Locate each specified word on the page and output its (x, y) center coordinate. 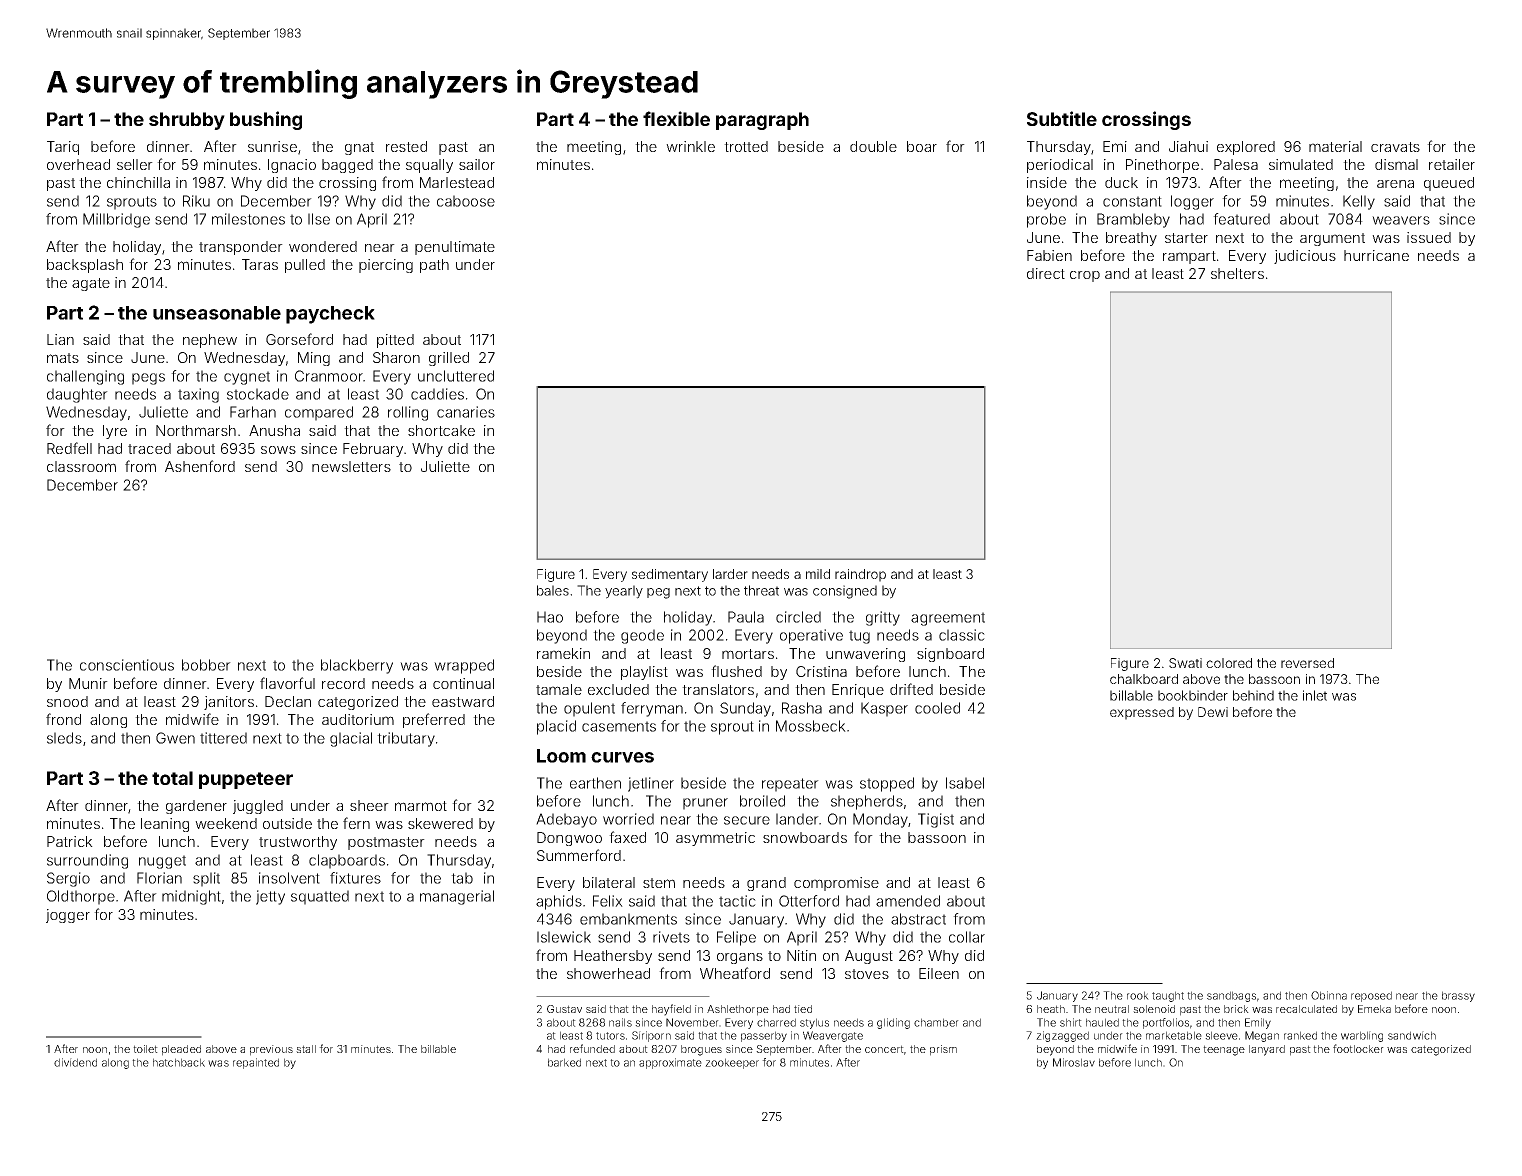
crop (1085, 276)
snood (67, 701)
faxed (627, 837)
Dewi (1213, 712)
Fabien (1049, 255)
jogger (68, 916)
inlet (1315, 695)
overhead (78, 164)
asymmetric (715, 839)
